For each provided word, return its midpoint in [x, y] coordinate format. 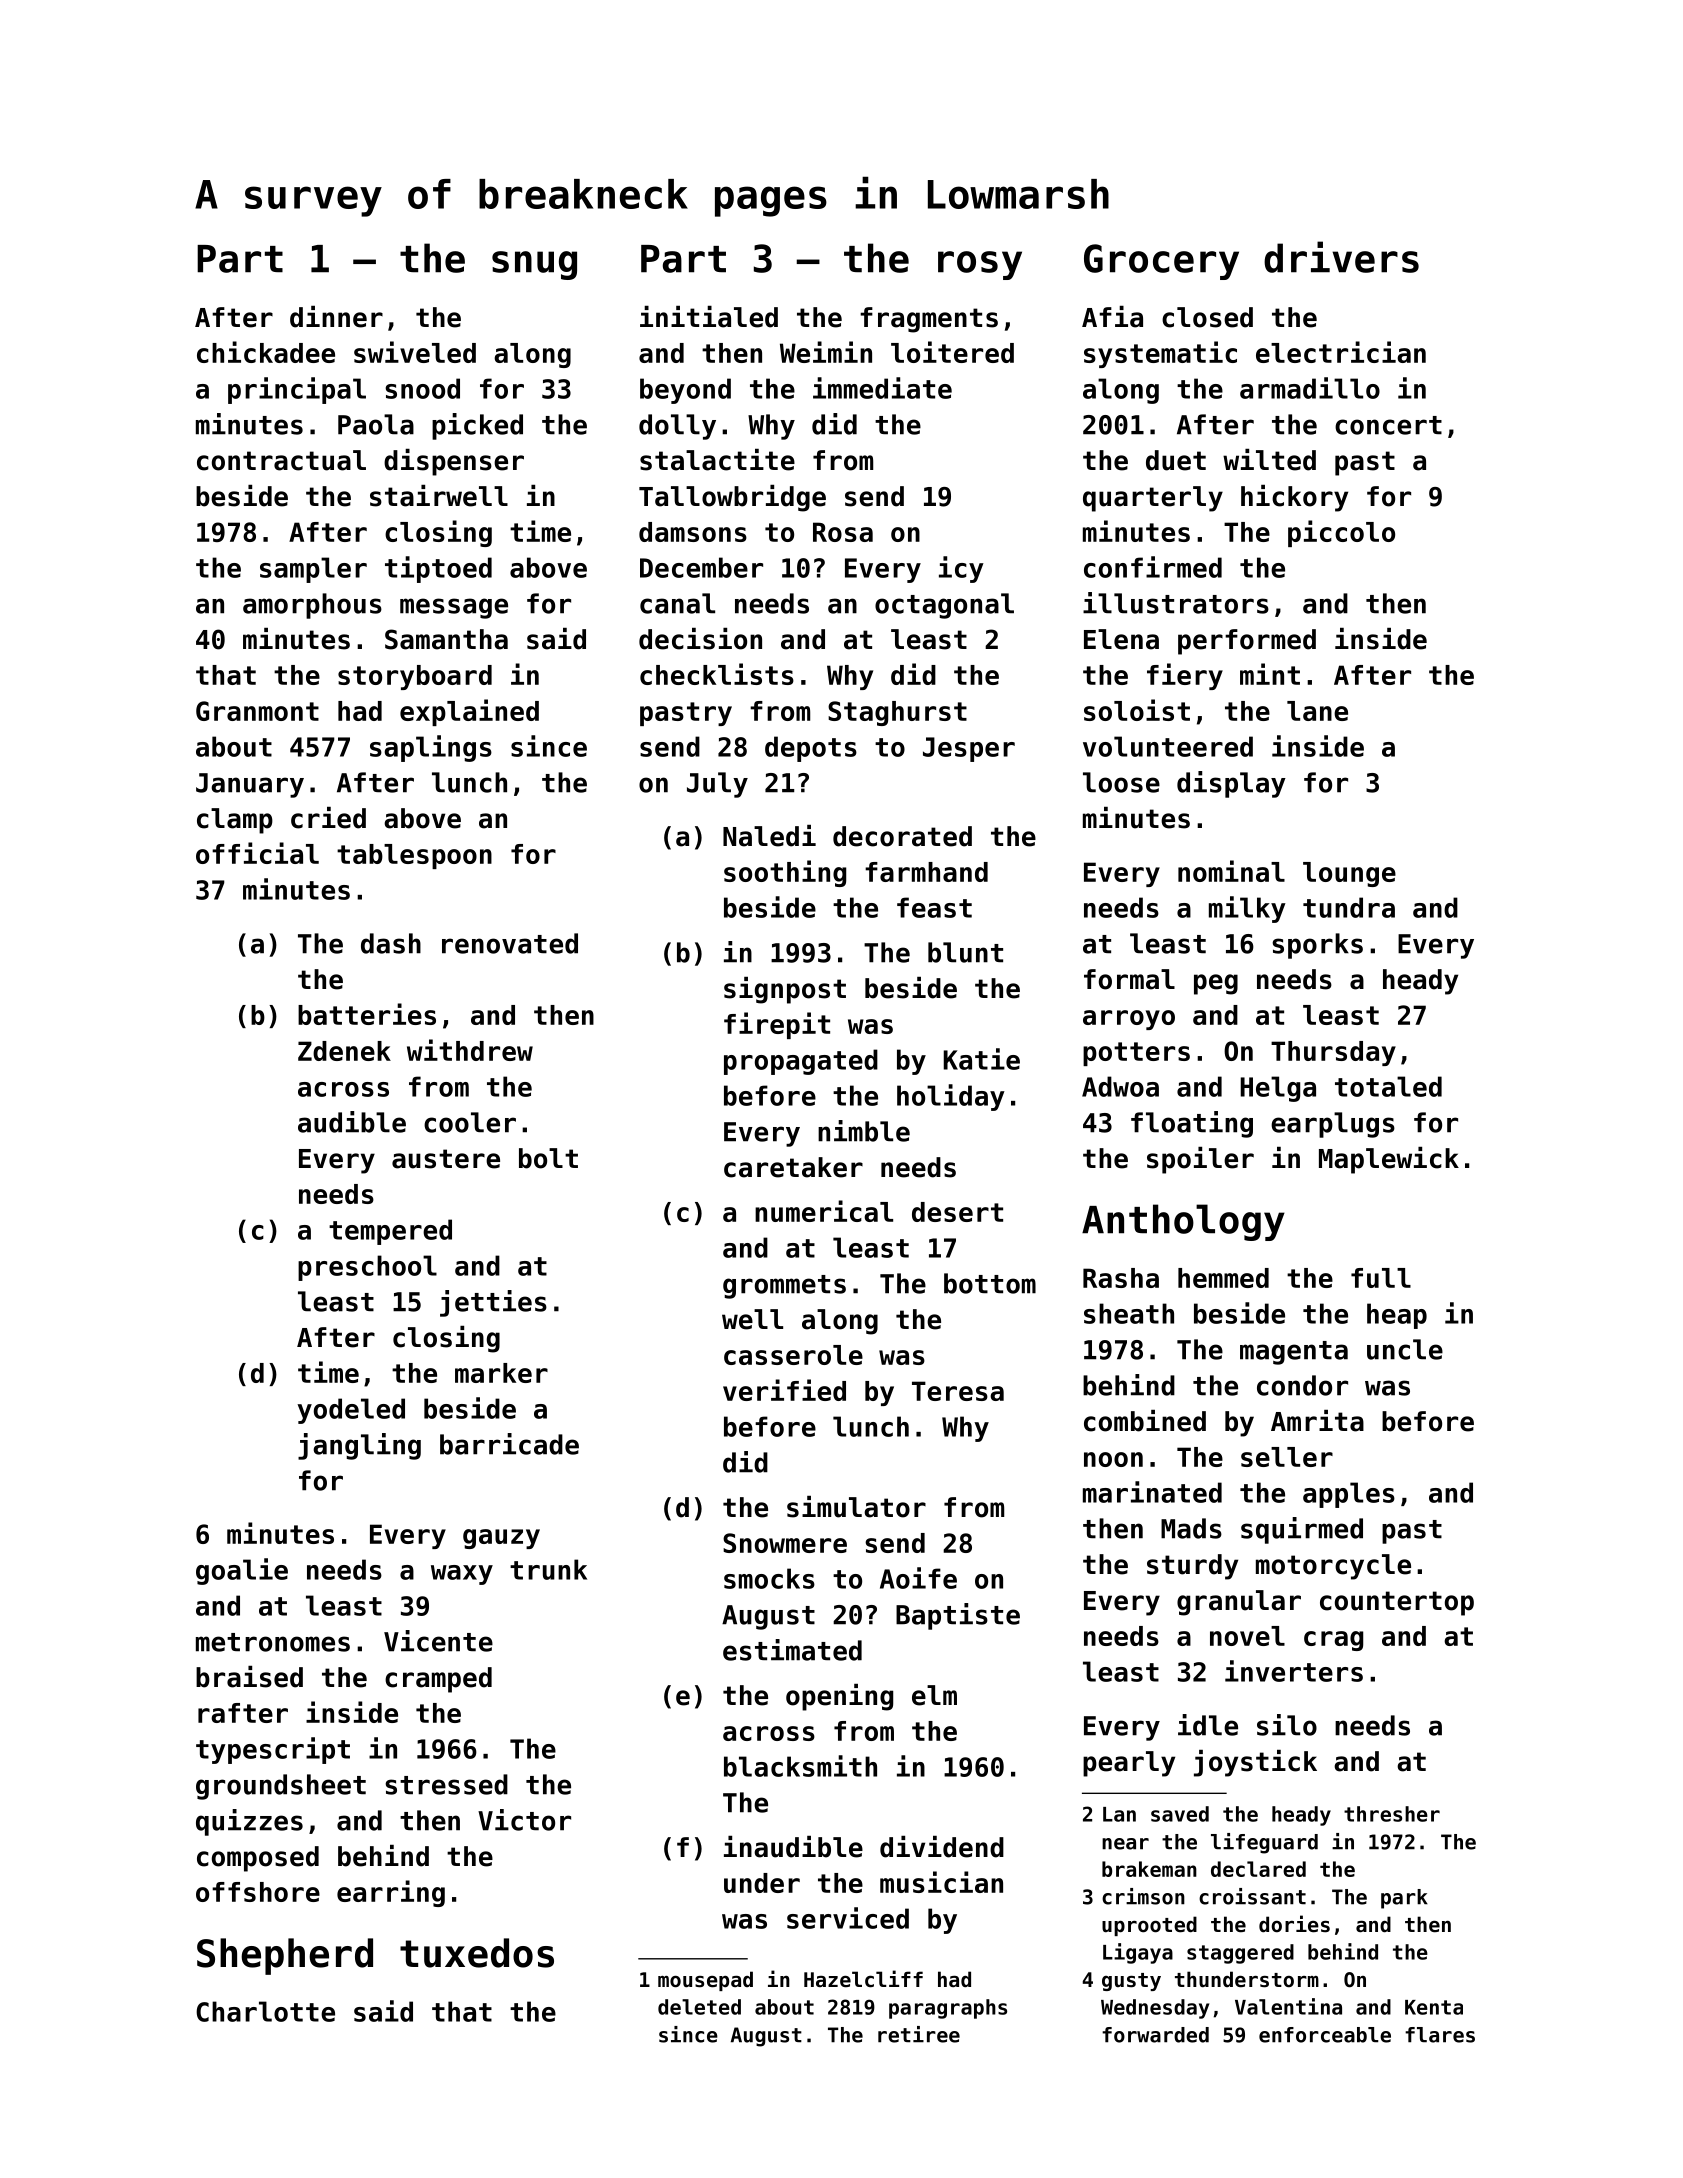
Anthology [1183, 1222]
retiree [919, 2034]
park [1404, 1899]
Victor [524, 1820]
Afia [1112, 317]
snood [422, 388]
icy [961, 569]
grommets [784, 1287]
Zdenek [344, 1051]
